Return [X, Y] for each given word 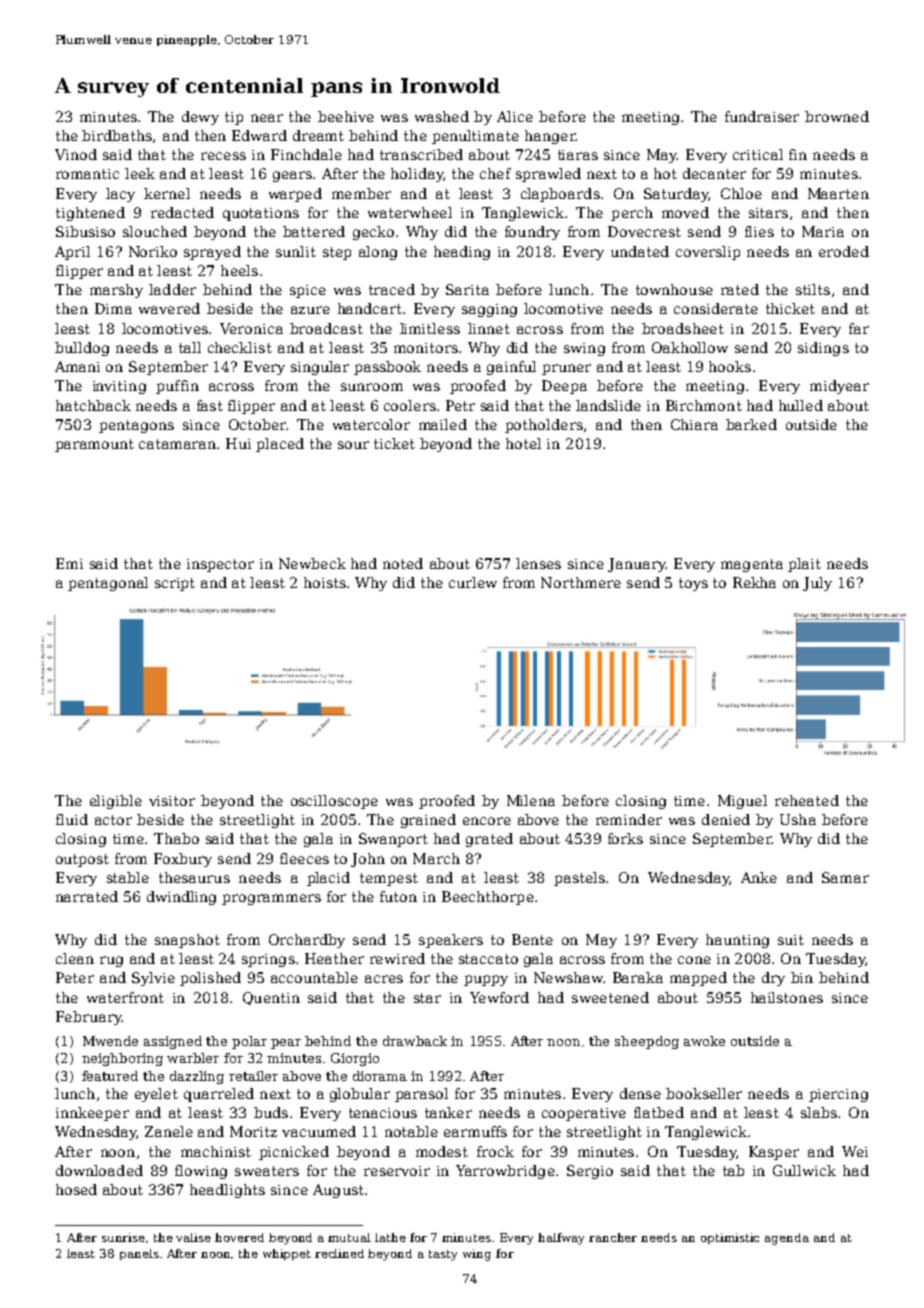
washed [442, 116]
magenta [752, 565]
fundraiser [762, 116]
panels [139, 1254]
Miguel [742, 802]
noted [403, 563]
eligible [116, 802]
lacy [120, 195]
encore [487, 821]
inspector [220, 565]
